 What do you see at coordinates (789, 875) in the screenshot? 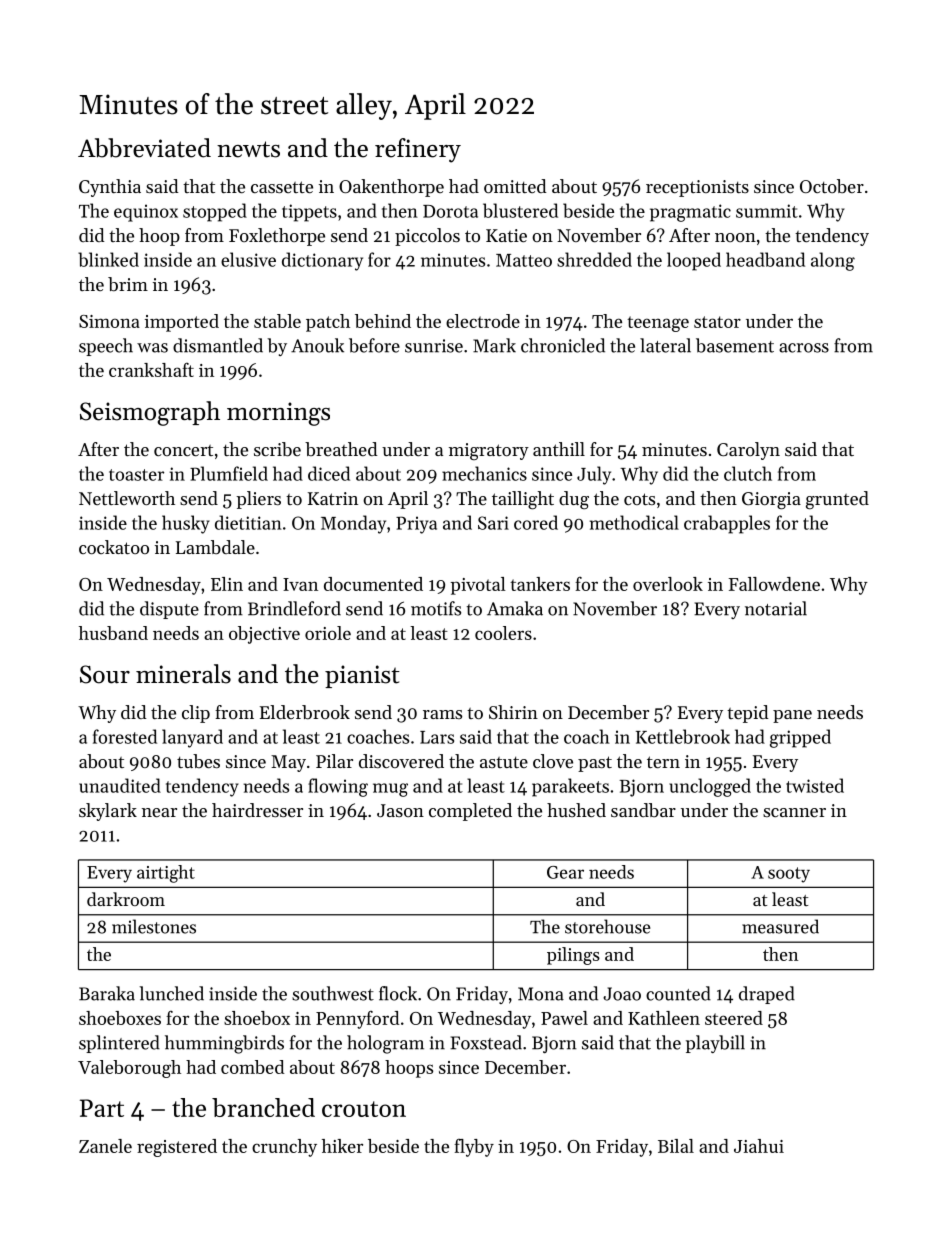
I see `sooty` at bounding box center [789, 875].
